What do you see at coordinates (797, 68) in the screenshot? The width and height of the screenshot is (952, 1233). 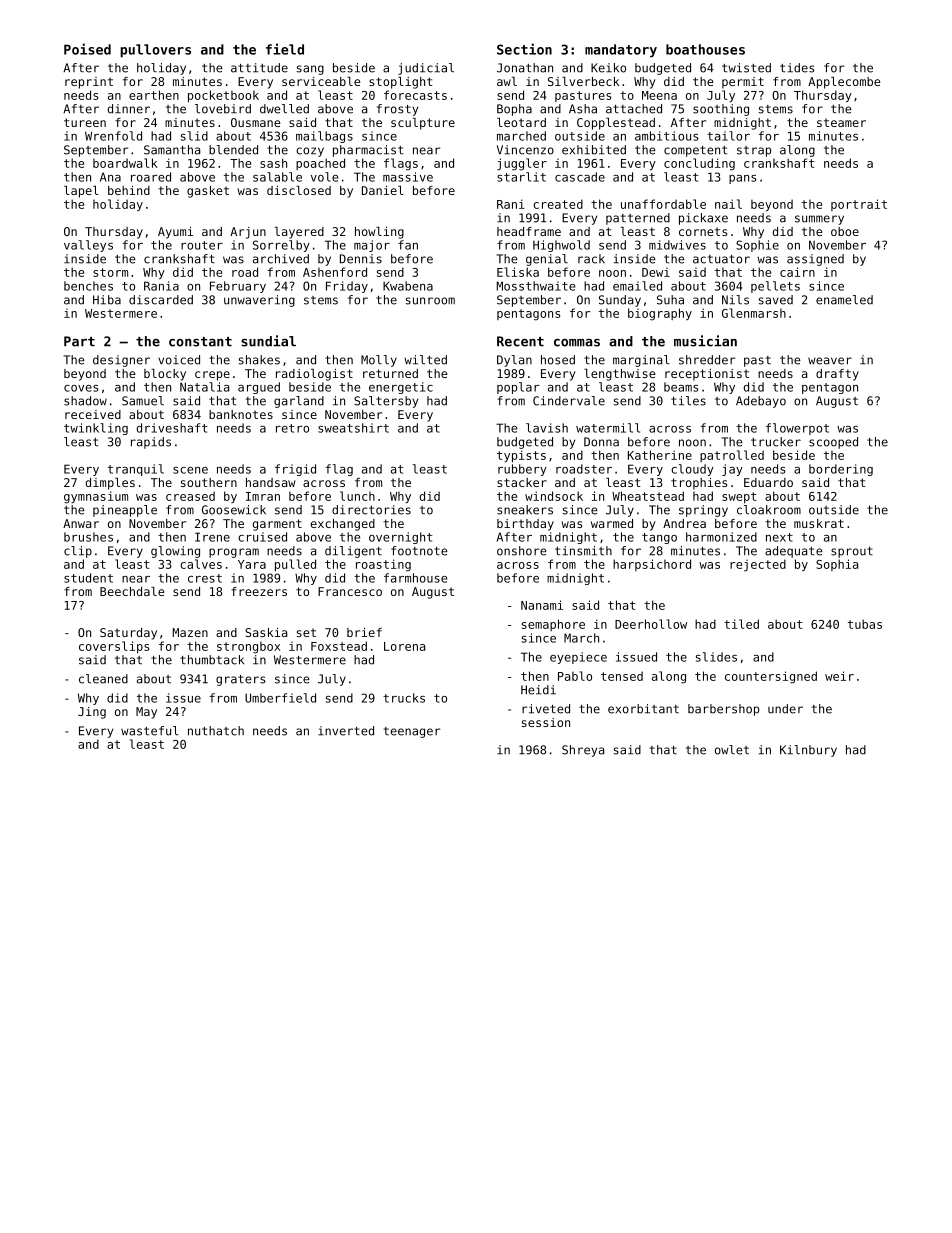 I see `tides` at bounding box center [797, 68].
